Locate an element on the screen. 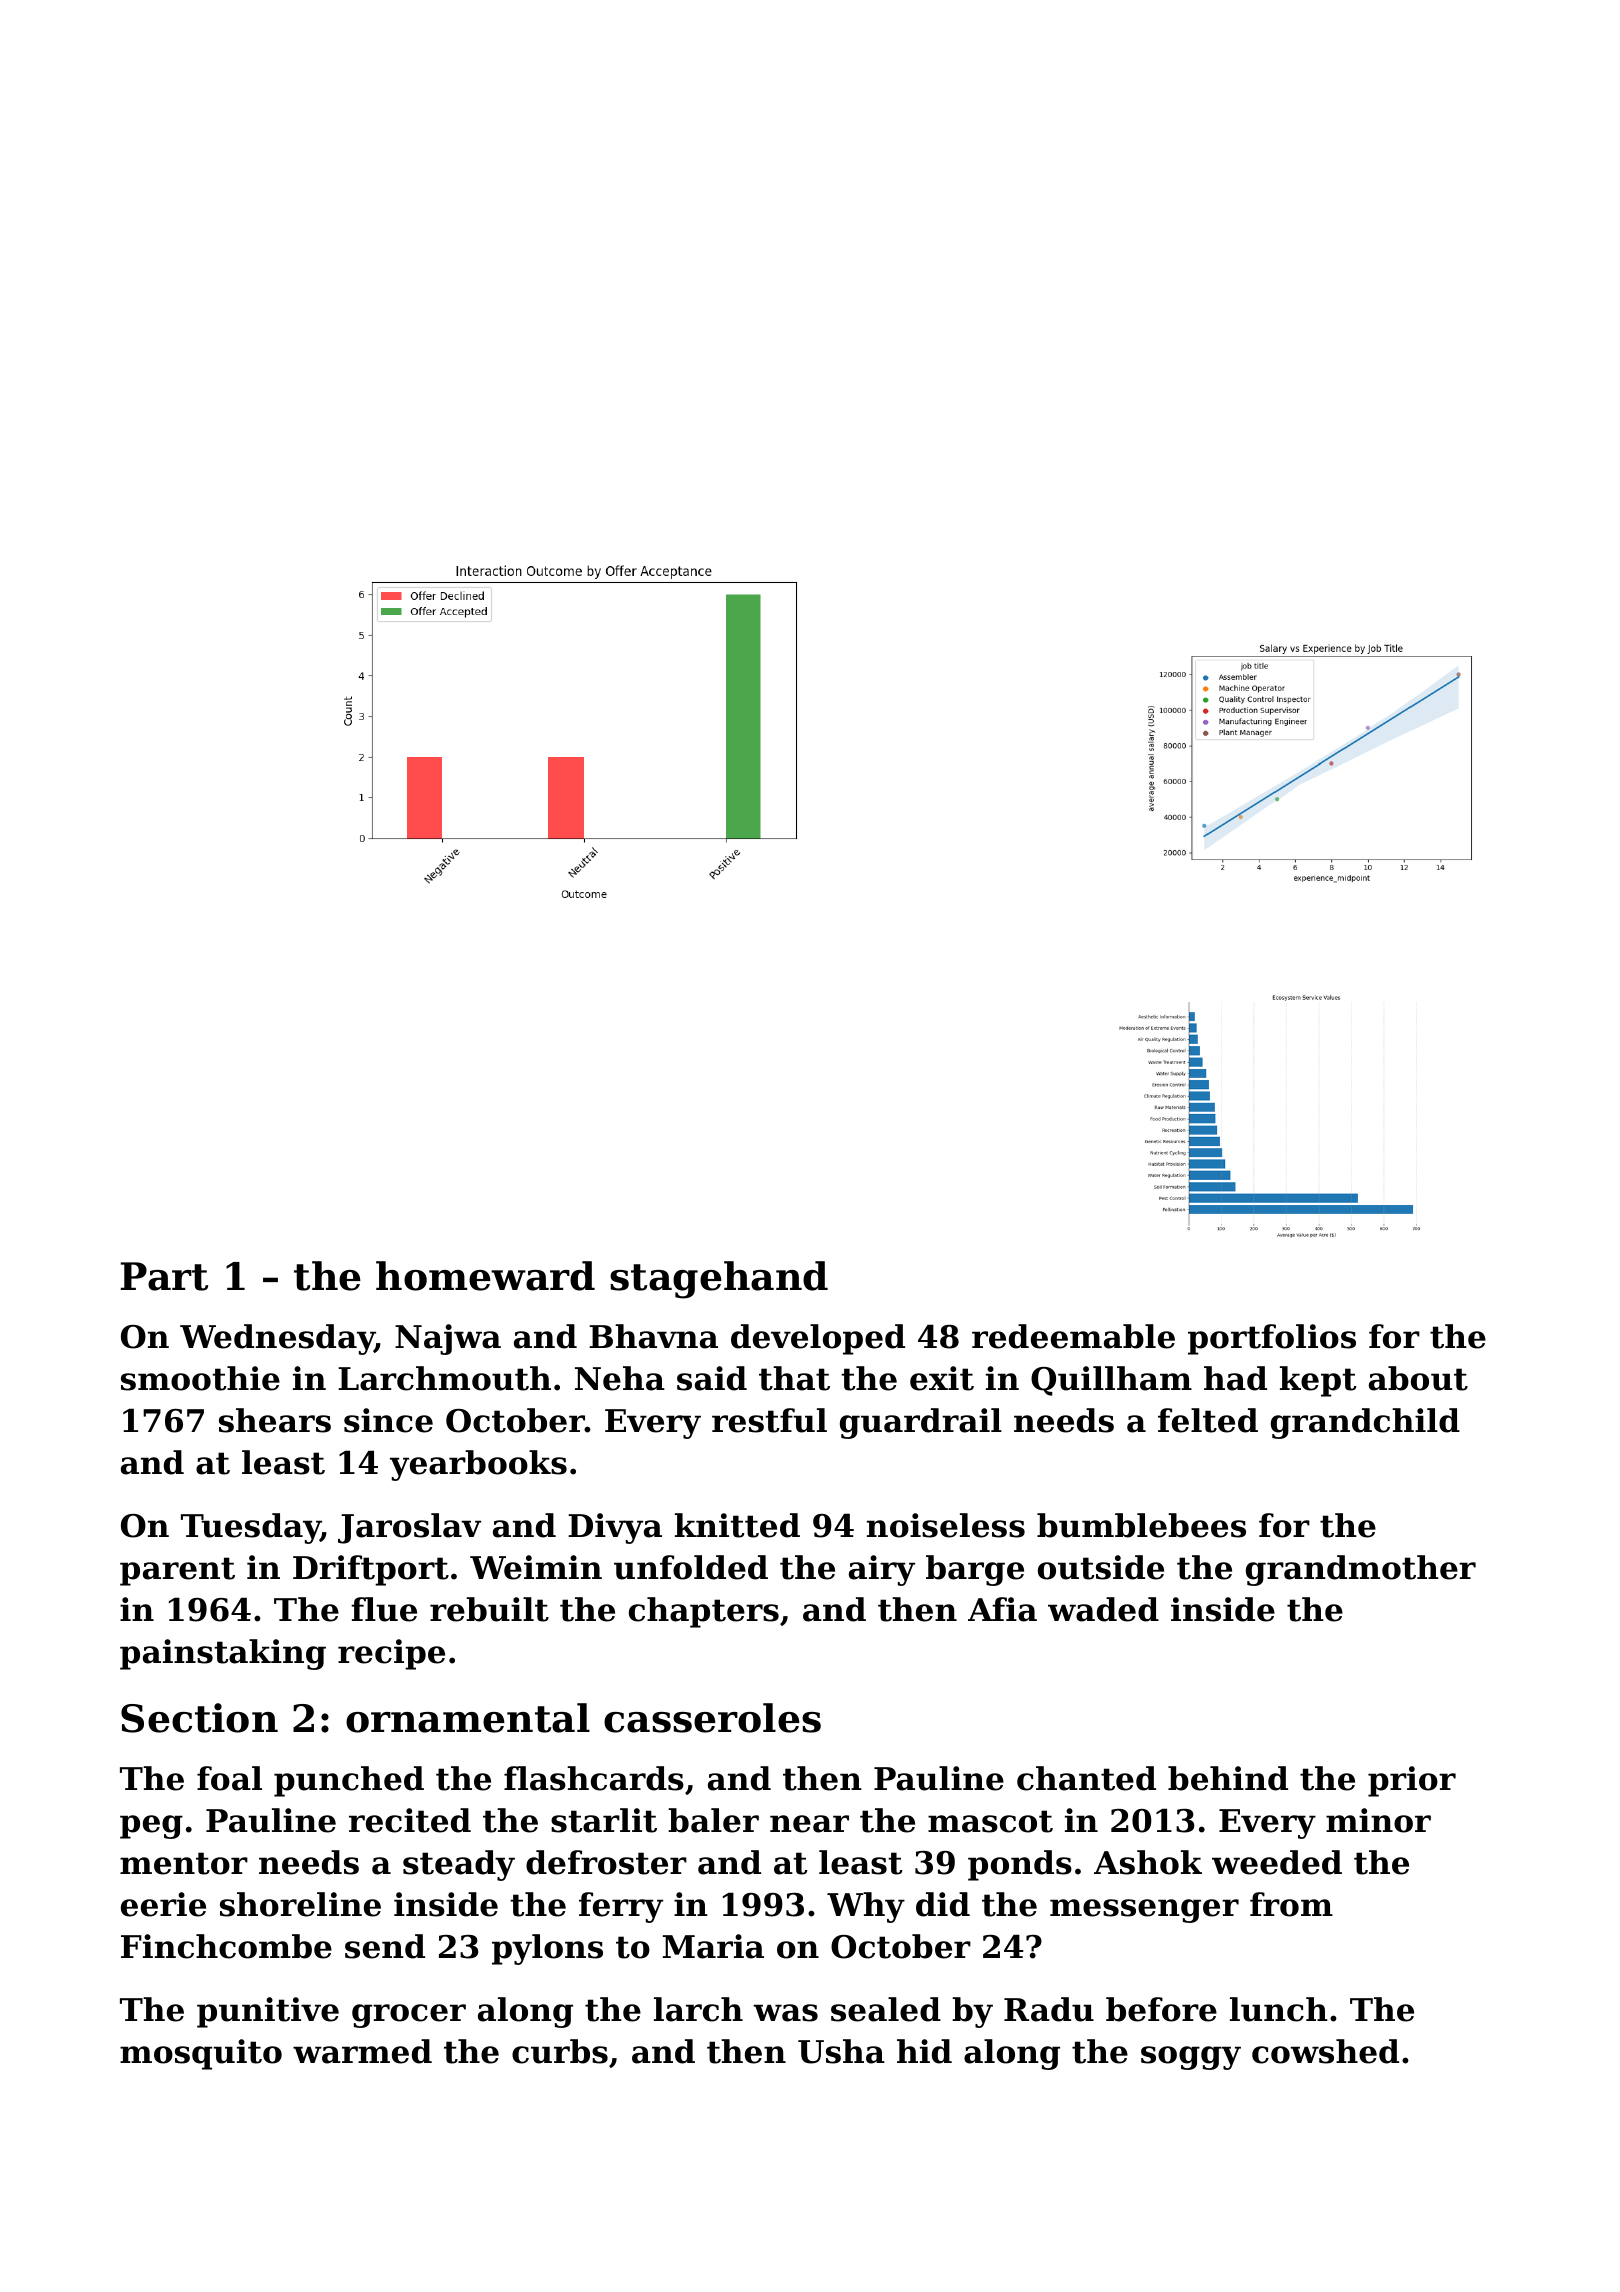  punitive is located at coordinates (268, 2012).
